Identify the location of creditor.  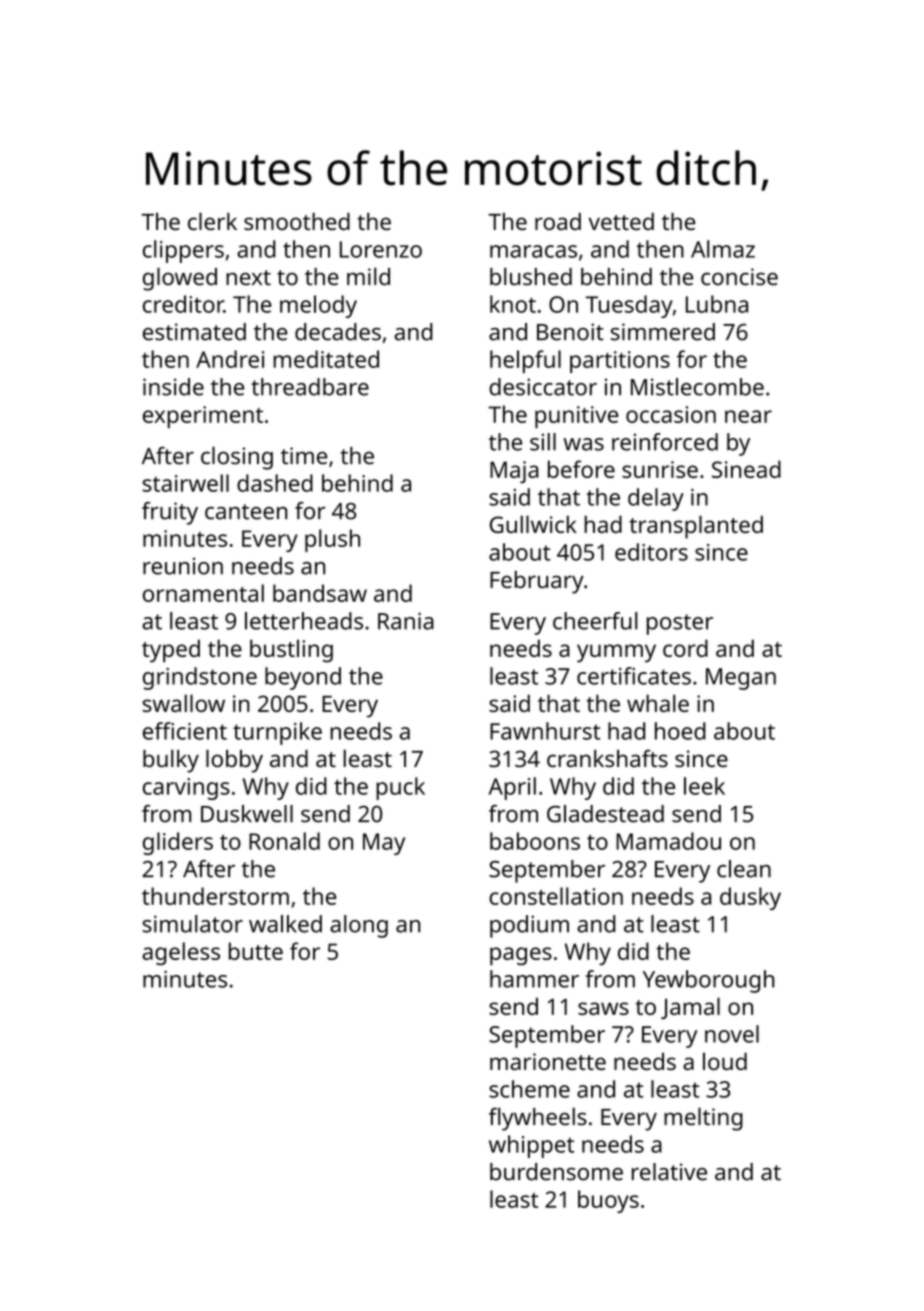
(183, 304).
